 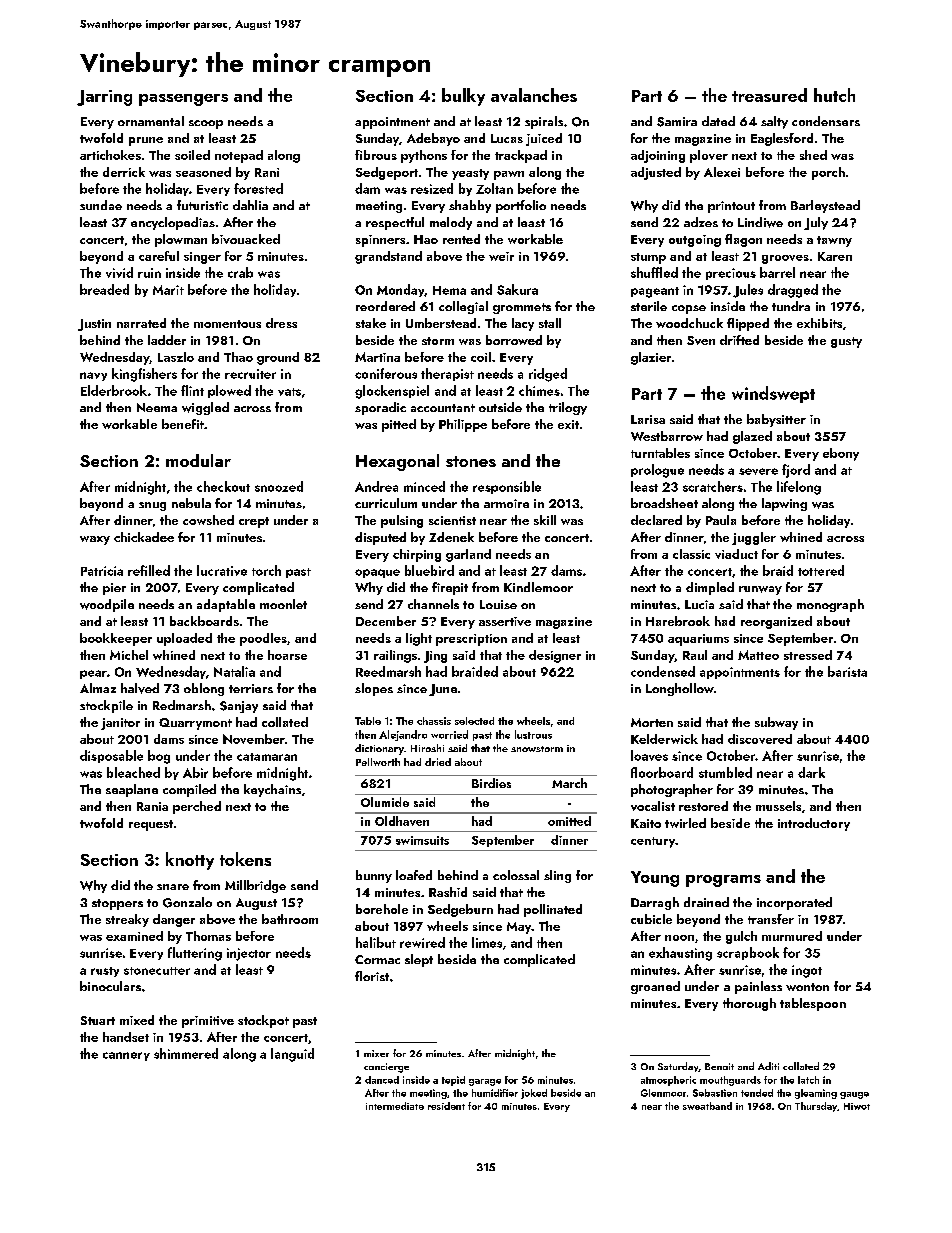 What do you see at coordinates (814, 824) in the screenshot?
I see `introductory` at bounding box center [814, 824].
